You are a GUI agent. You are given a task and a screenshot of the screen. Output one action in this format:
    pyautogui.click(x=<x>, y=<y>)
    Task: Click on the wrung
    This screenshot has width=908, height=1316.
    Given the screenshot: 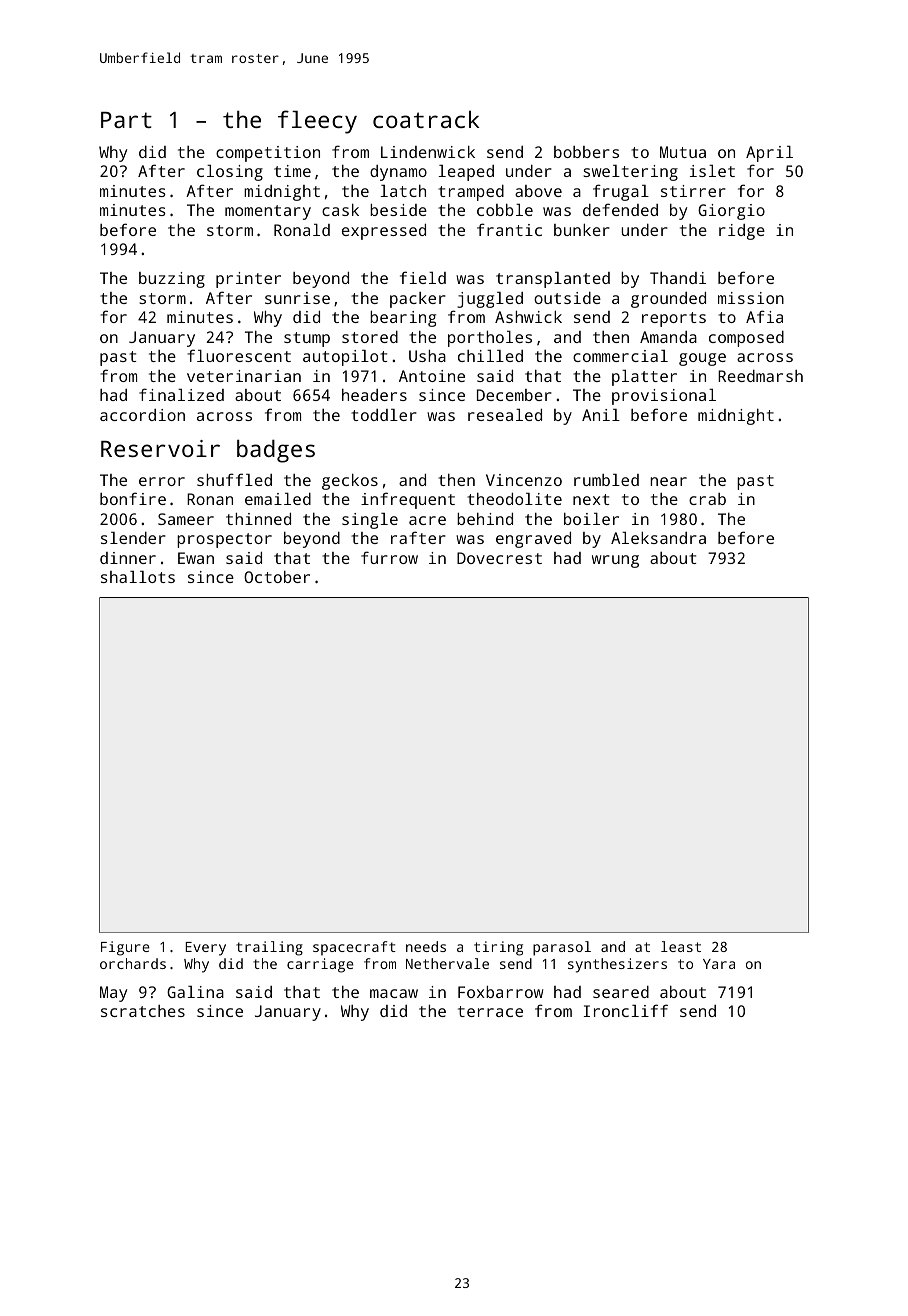 What is the action you would take?
    pyautogui.click(x=615, y=561)
